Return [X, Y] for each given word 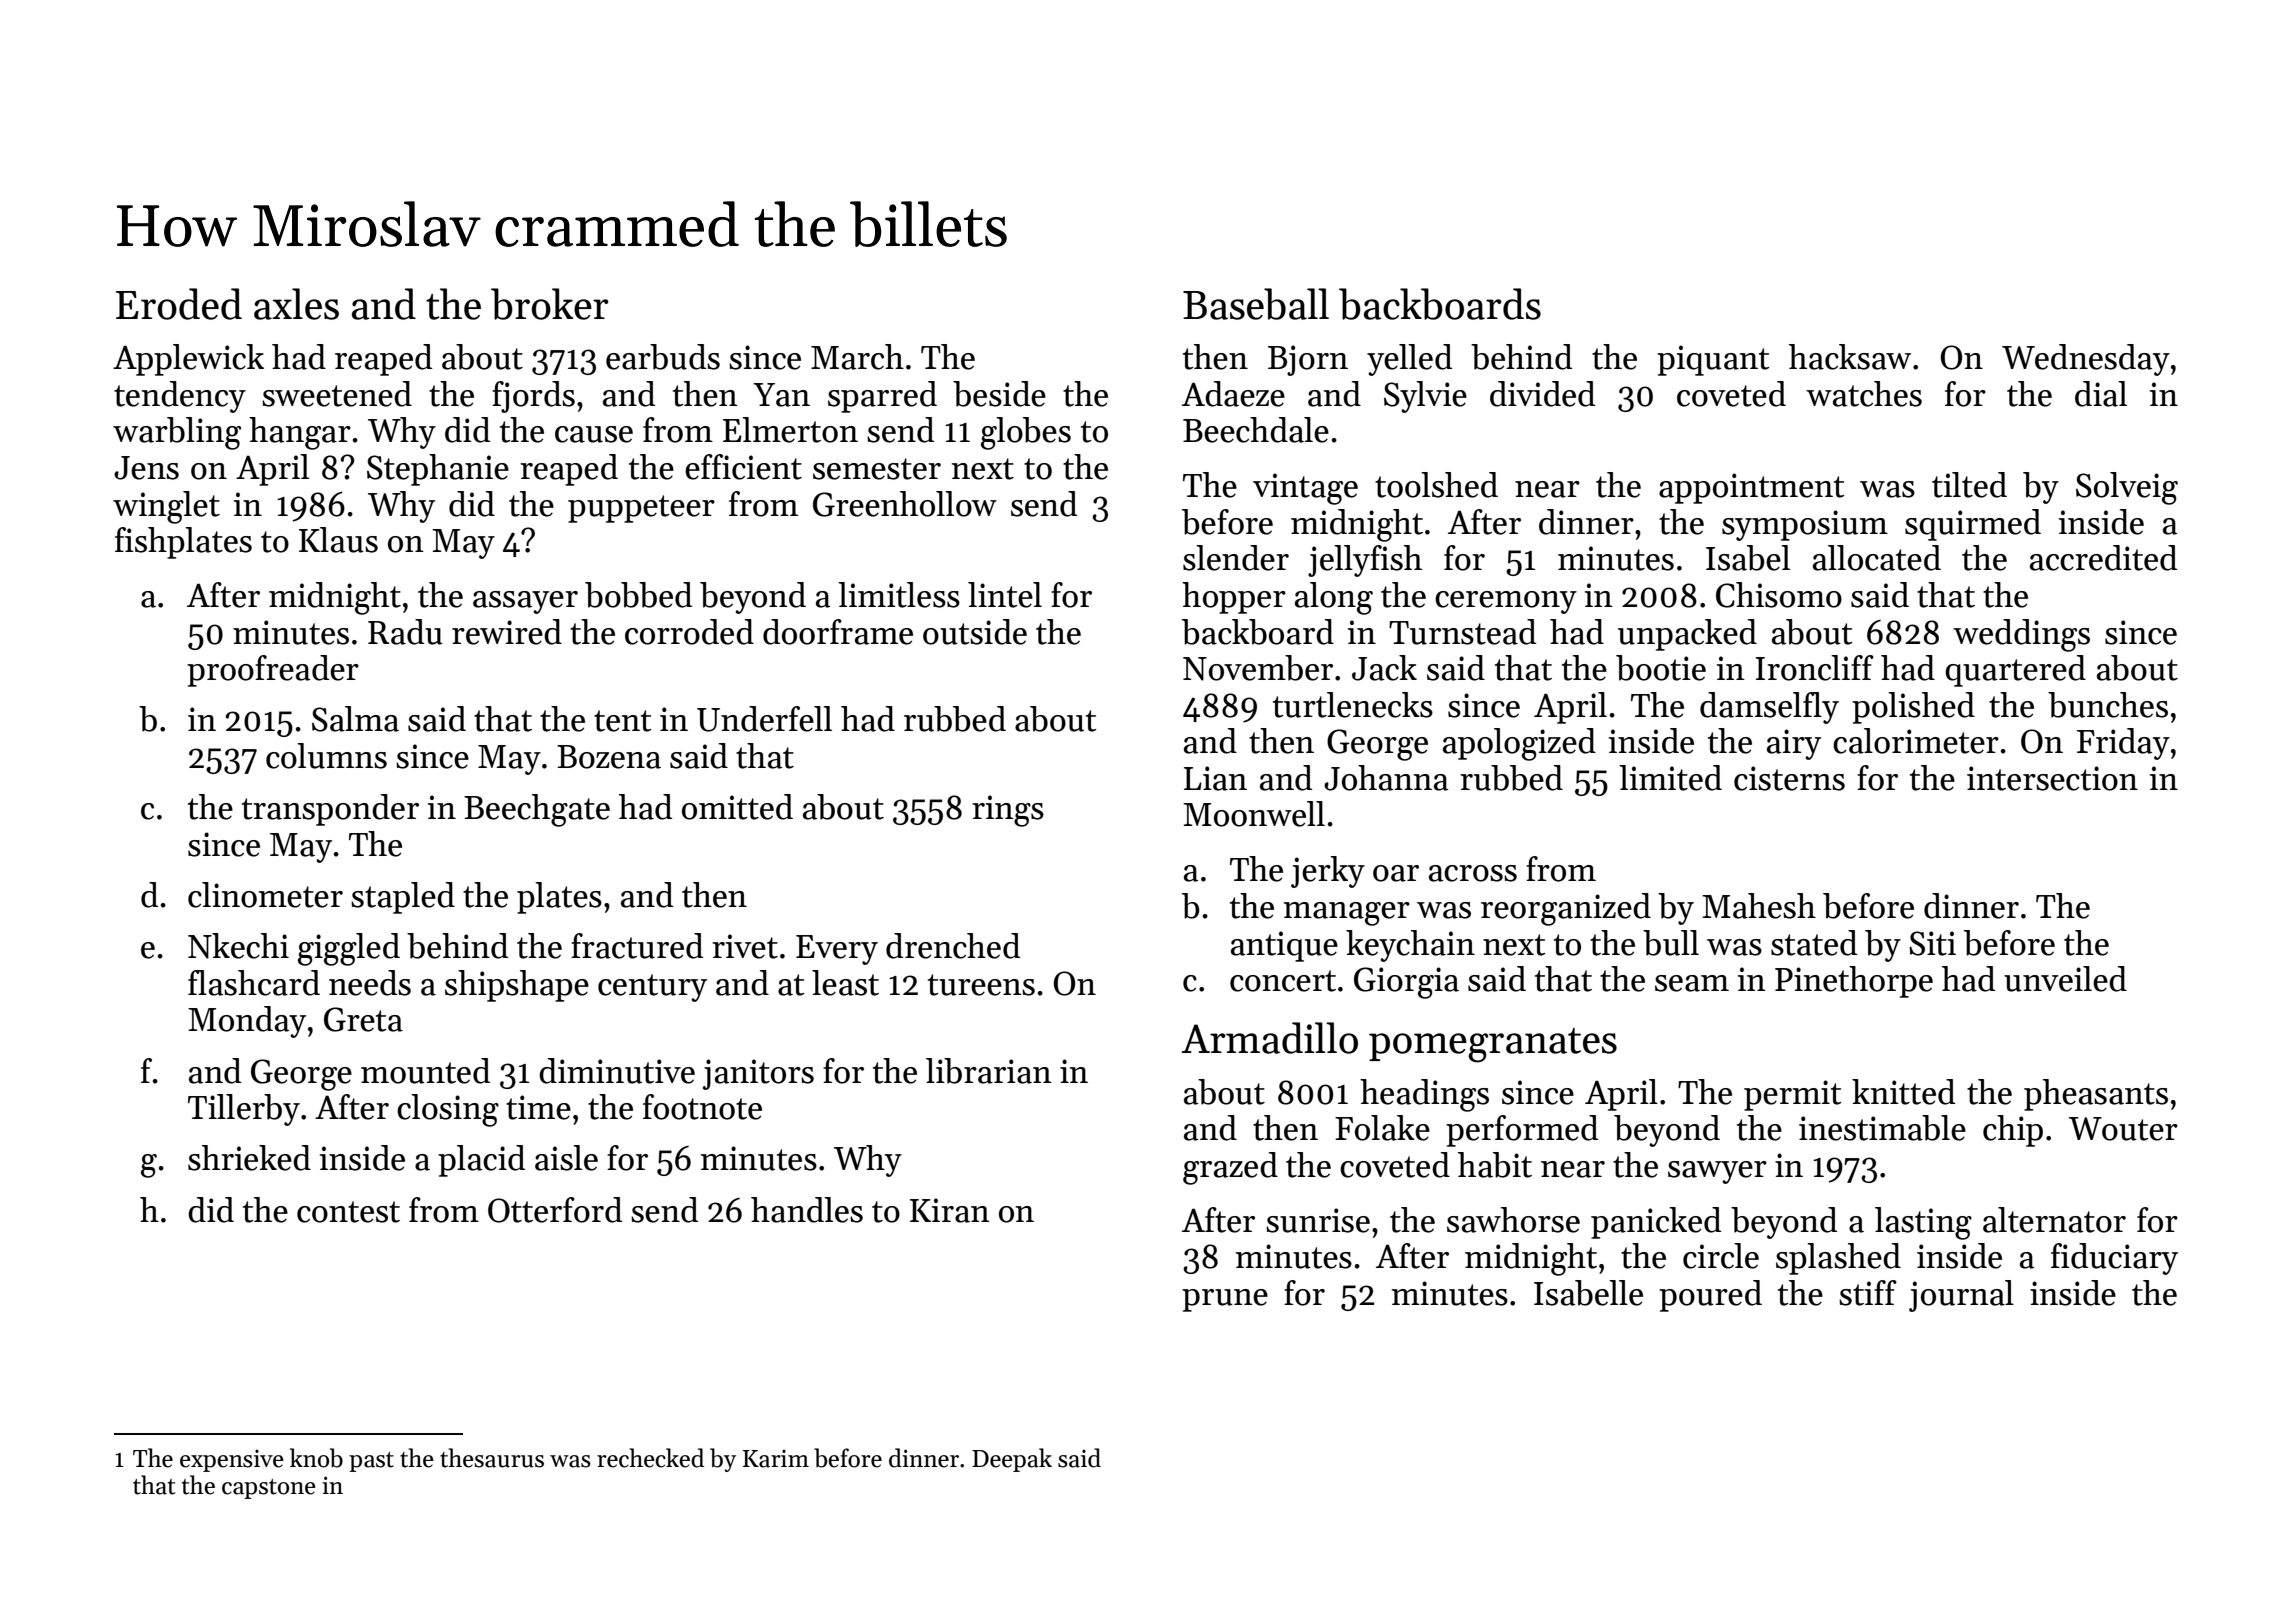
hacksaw [1850, 357]
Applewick [188, 360]
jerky [1328, 872]
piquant [1713, 360]
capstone [269, 1489]
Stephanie [438, 470]
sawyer [1717, 1172]
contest [348, 1212]
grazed [1230, 1168]
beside [999, 394]
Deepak [1012, 1460]
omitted [737, 807]
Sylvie [1425, 397]
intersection [2052, 778]
